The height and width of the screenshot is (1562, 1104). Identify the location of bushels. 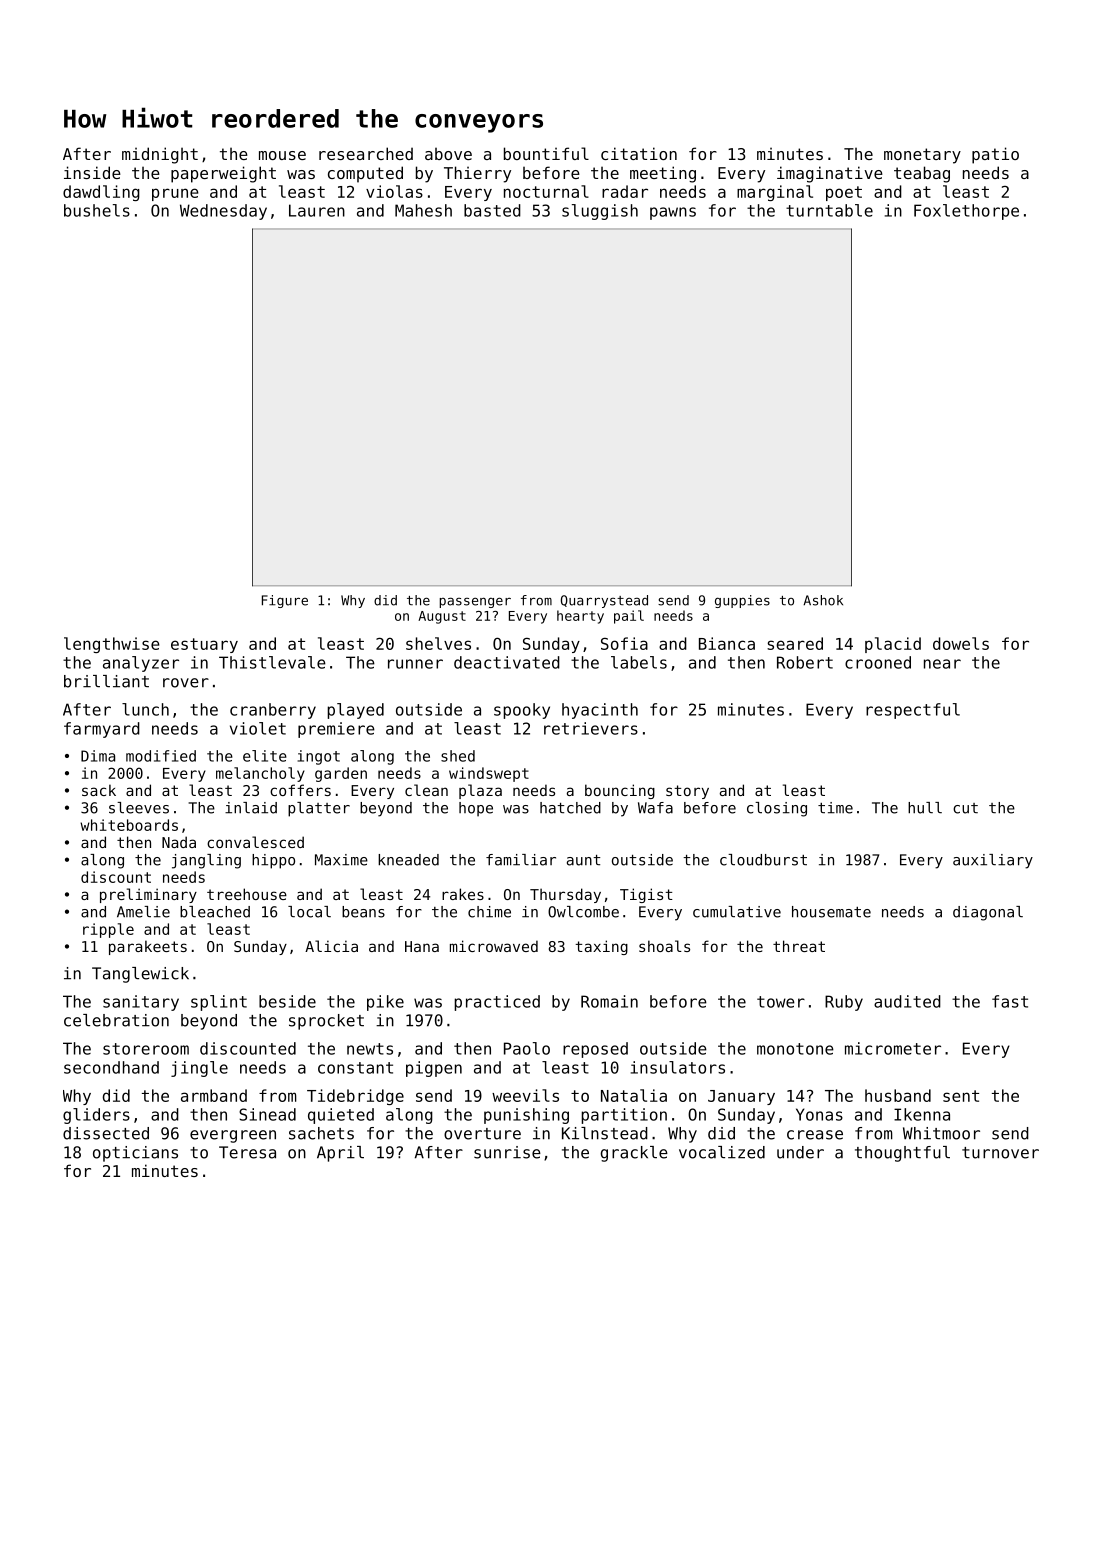
(97, 210).
